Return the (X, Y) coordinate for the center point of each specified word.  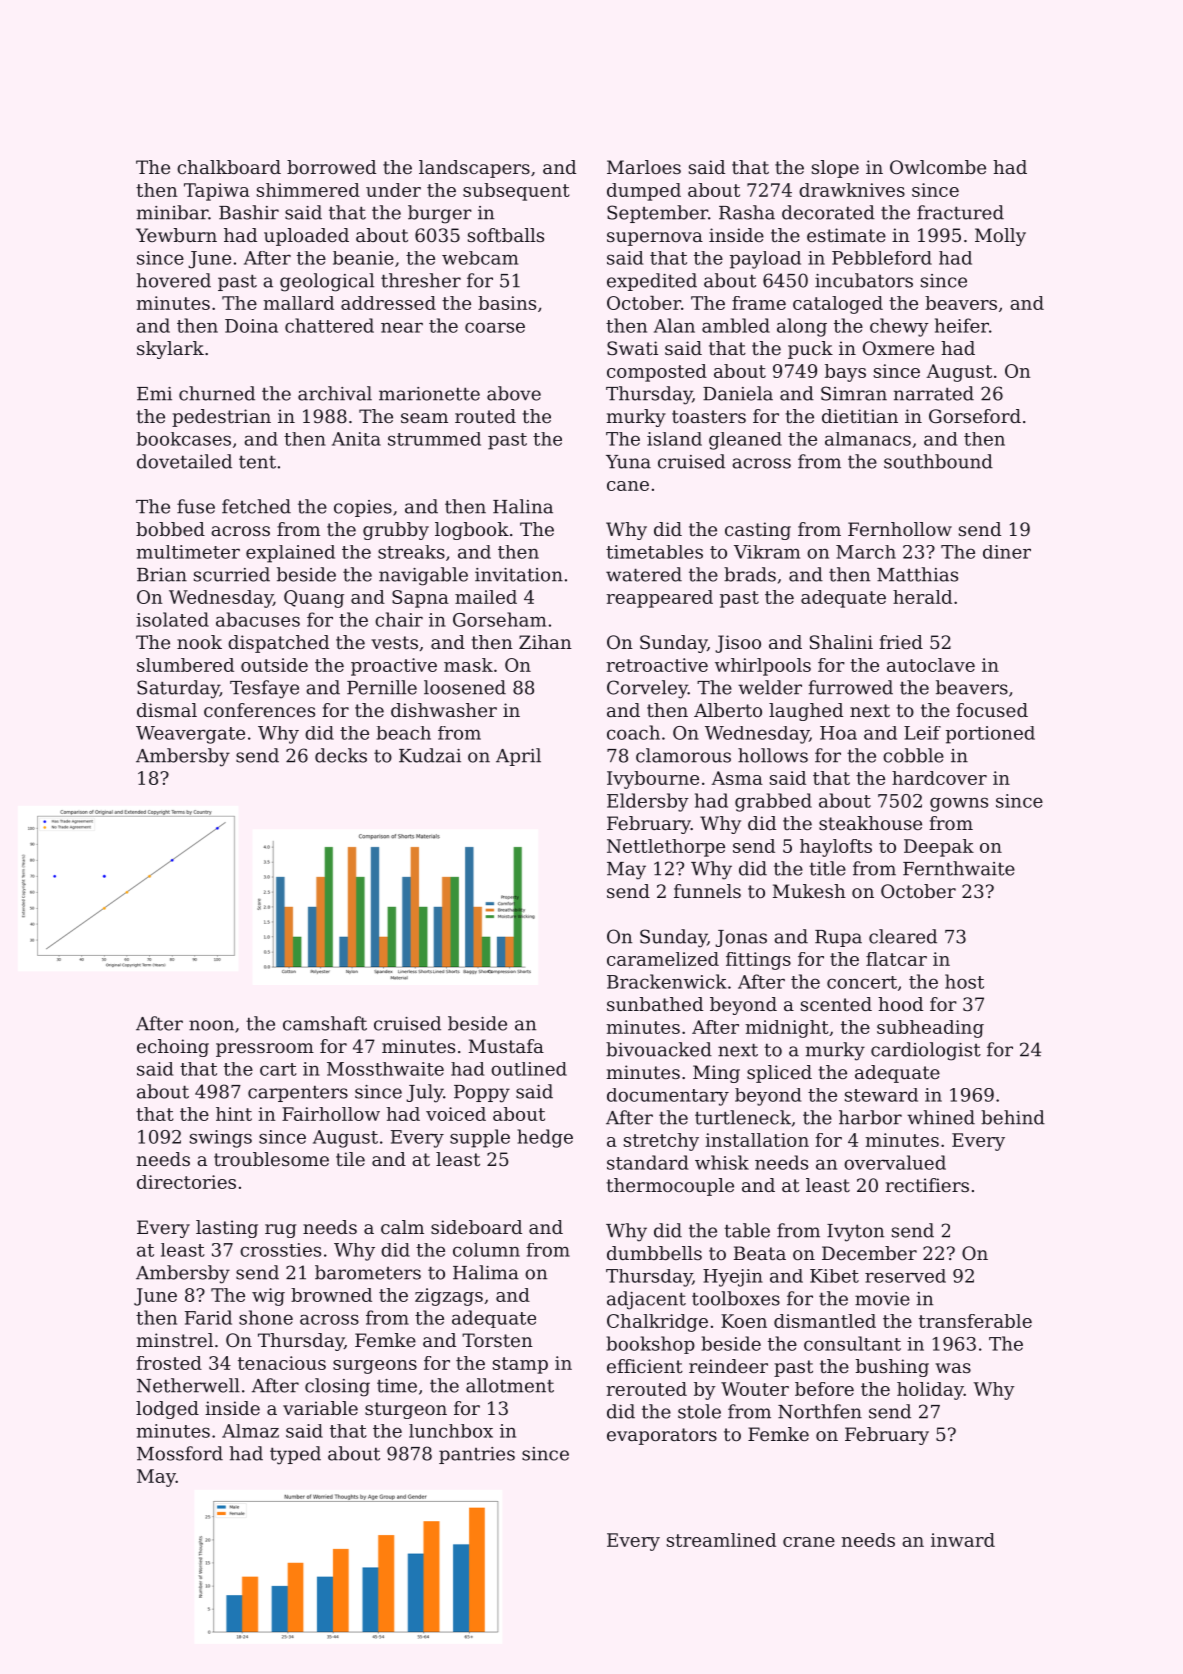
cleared (903, 936)
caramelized (663, 959)
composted (657, 373)
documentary (668, 1097)
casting (758, 531)
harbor (870, 1117)
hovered (173, 280)
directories (186, 1182)
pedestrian (221, 418)
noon (211, 1025)
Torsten (497, 1340)
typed (295, 1455)
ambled (736, 325)
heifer (962, 325)
